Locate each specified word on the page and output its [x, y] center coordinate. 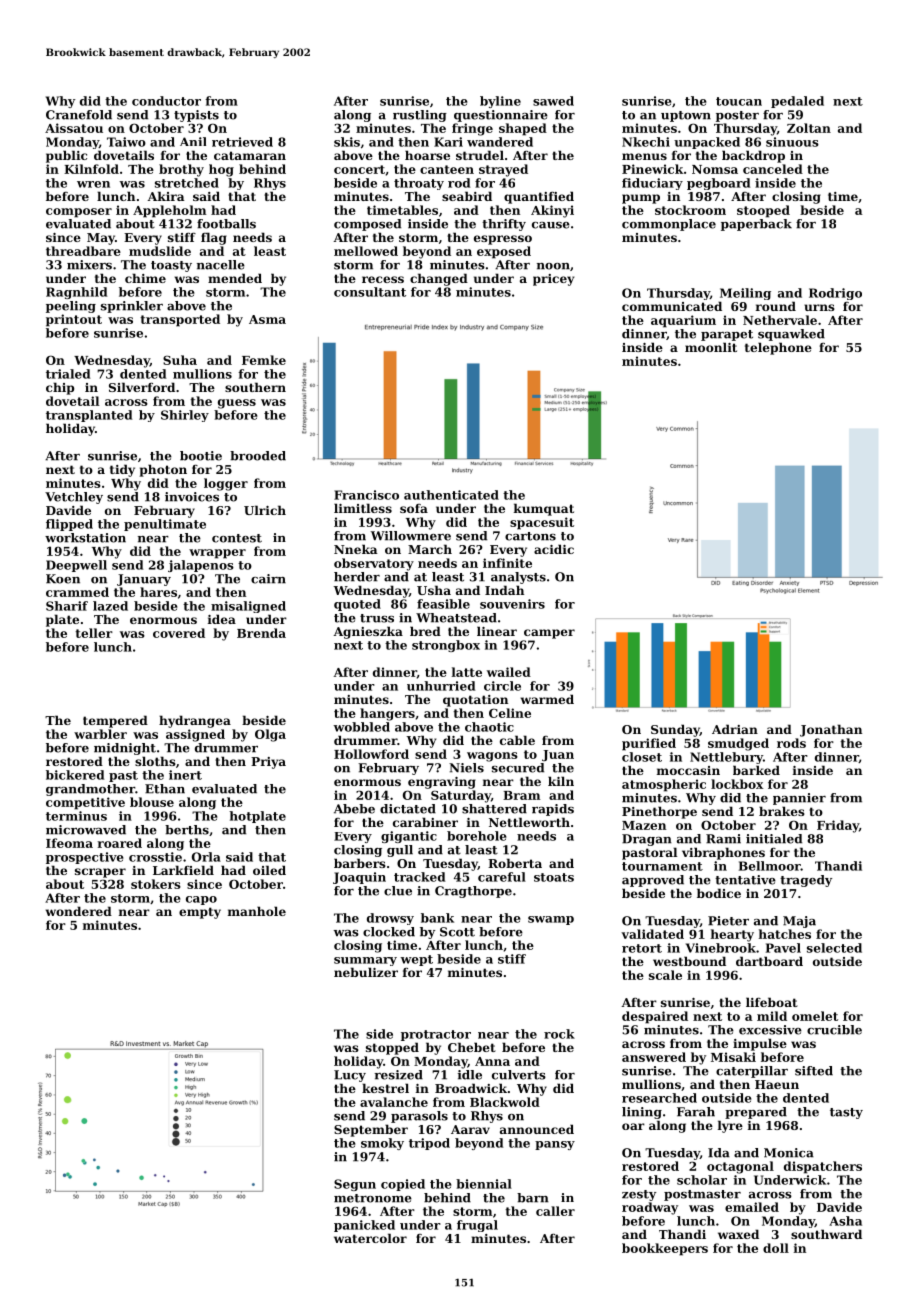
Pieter [728, 921]
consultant [370, 292]
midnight [125, 749]
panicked [364, 1226]
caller [555, 1211]
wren [93, 184]
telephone [778, 348]
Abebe [354, 809]
